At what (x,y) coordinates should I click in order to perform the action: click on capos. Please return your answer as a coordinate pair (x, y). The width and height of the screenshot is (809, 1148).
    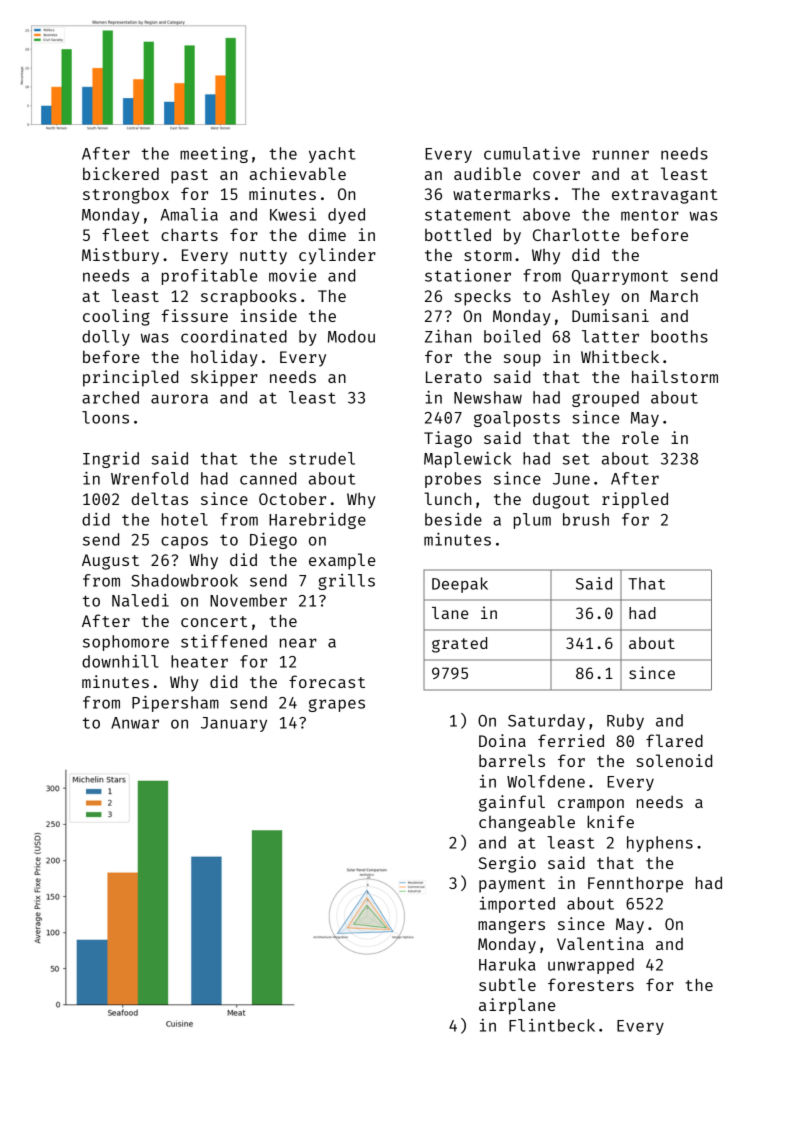
    Looking at the image, I should click on (184, 542).
